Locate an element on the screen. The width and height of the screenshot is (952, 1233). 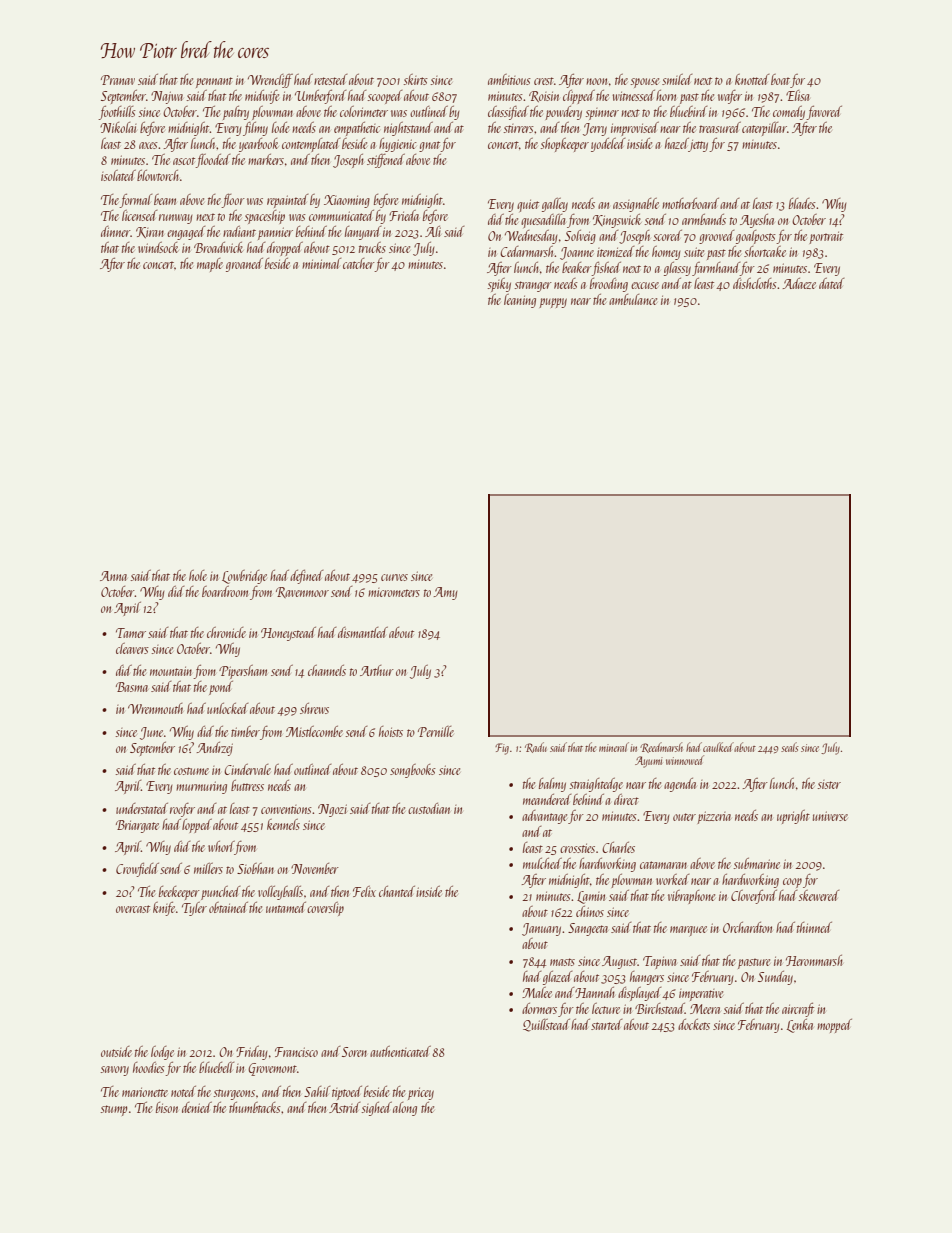
Amy is located at coordinates (446, 593).
